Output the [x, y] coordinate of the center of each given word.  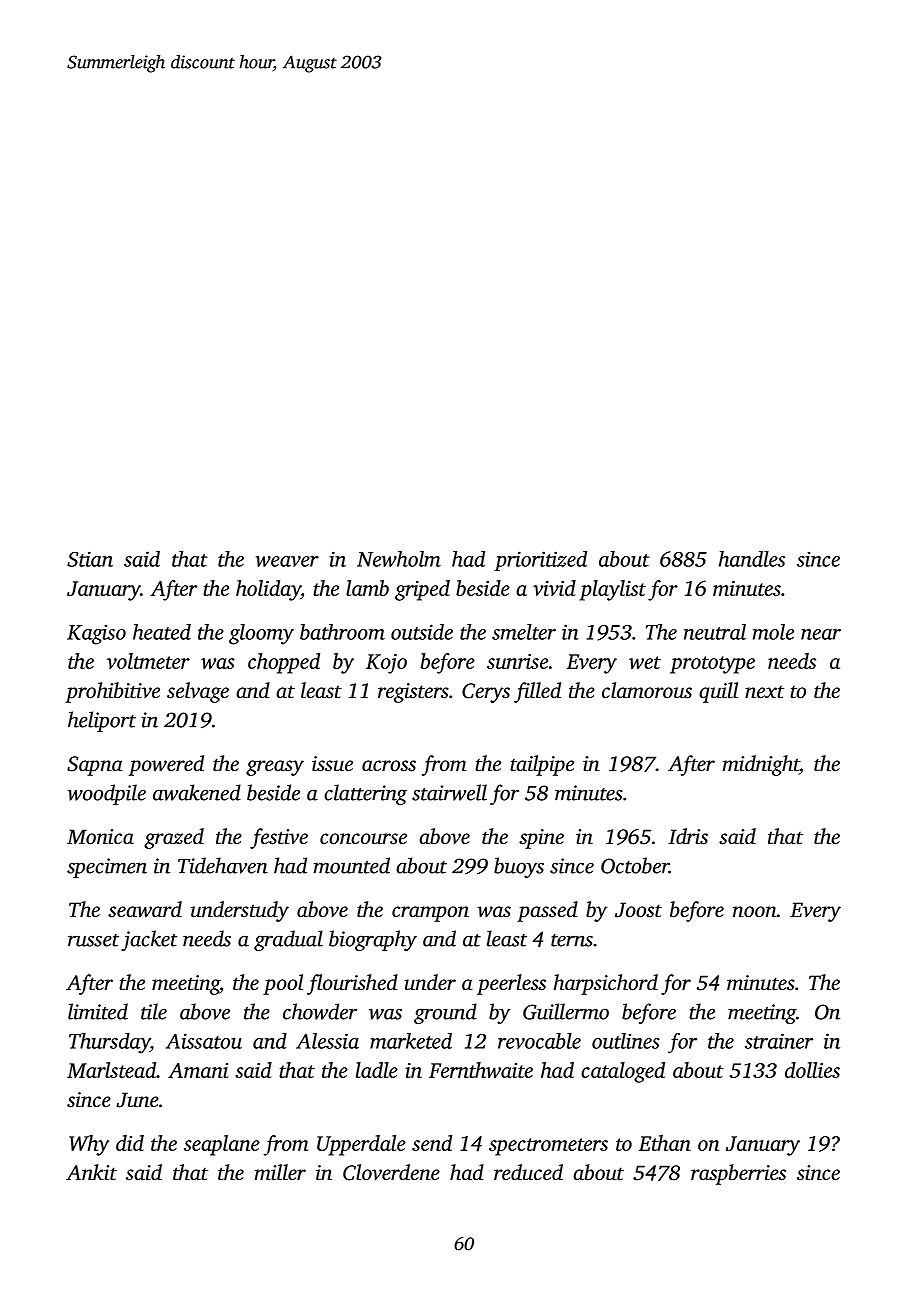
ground [445, 1013]
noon [755, 911]
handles [752, 559]
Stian [90, 559]
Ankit [91, 1172]
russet [93, 940]
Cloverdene [391, 1172]
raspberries [738, 1174]
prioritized [540, 561]
